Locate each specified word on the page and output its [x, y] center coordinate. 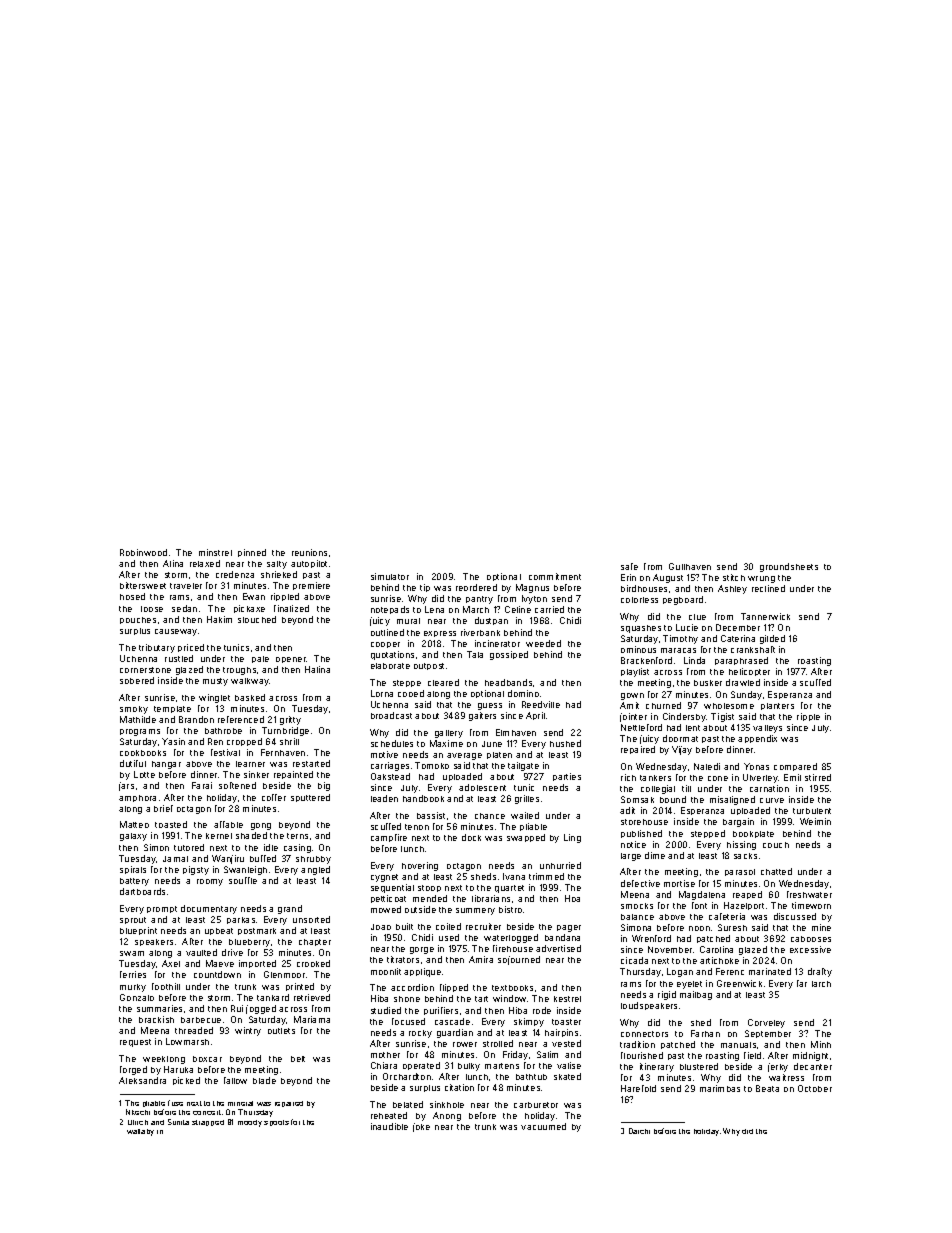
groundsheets [789, 567]
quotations [392, 655]
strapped [208, 1123]
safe [629, 566]
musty [215, 682]
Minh [821, 1044]
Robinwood [143, 552]
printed [300, 987]
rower [465, 1044]
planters [777, 706]
